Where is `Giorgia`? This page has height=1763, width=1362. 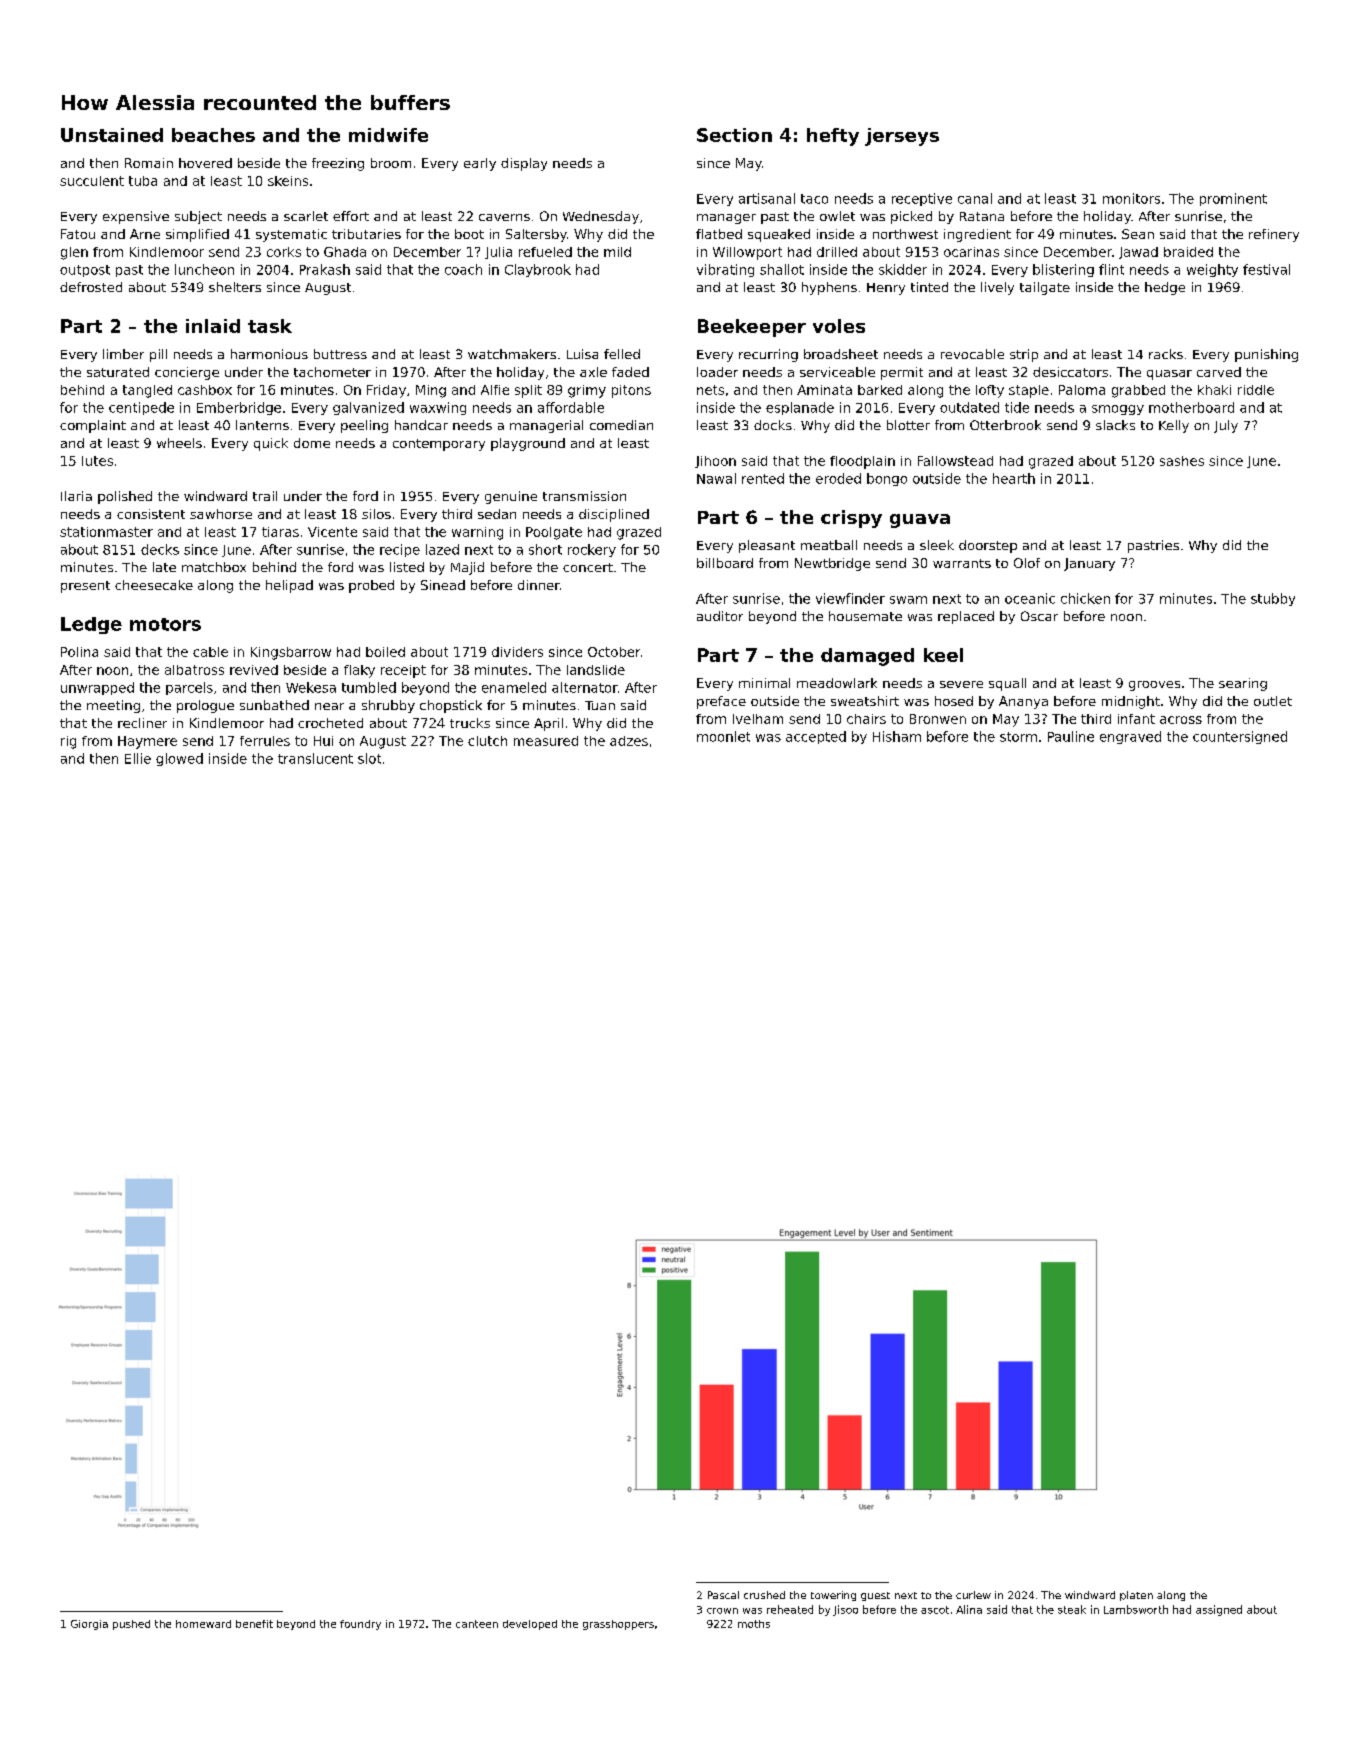
Giorgia is located at coordinates (89, 1625).
